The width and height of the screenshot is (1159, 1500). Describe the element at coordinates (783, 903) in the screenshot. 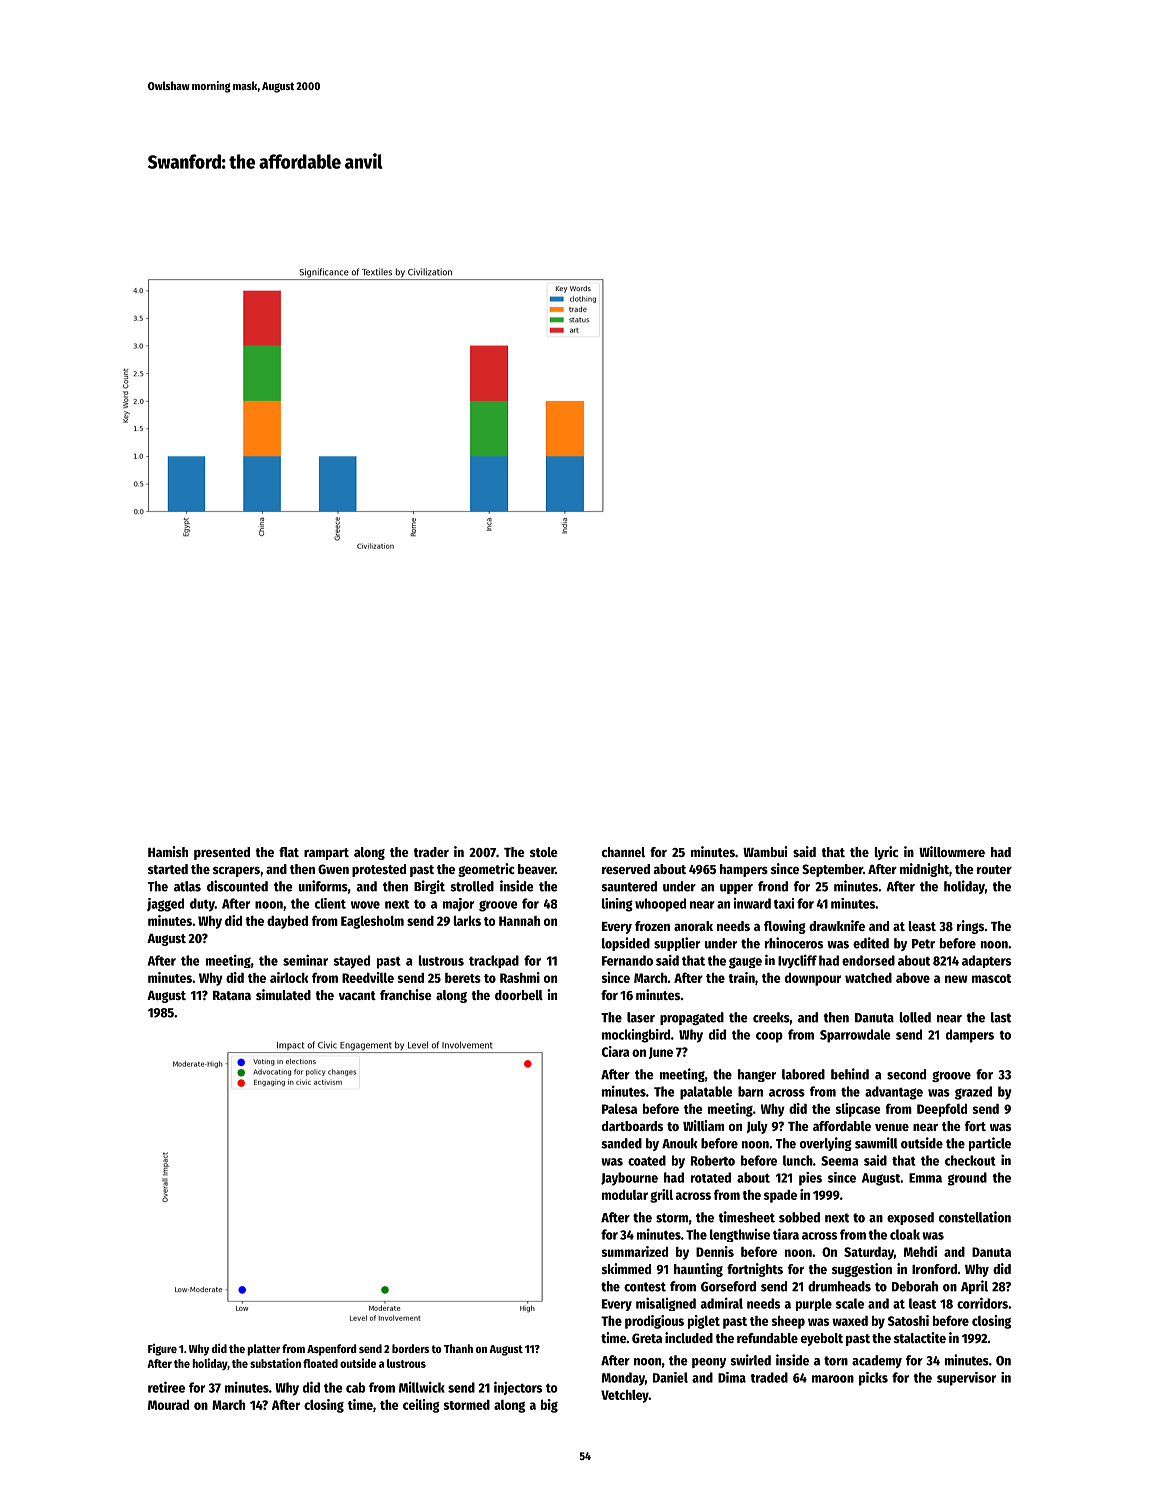

I see `taxi` at that location.
